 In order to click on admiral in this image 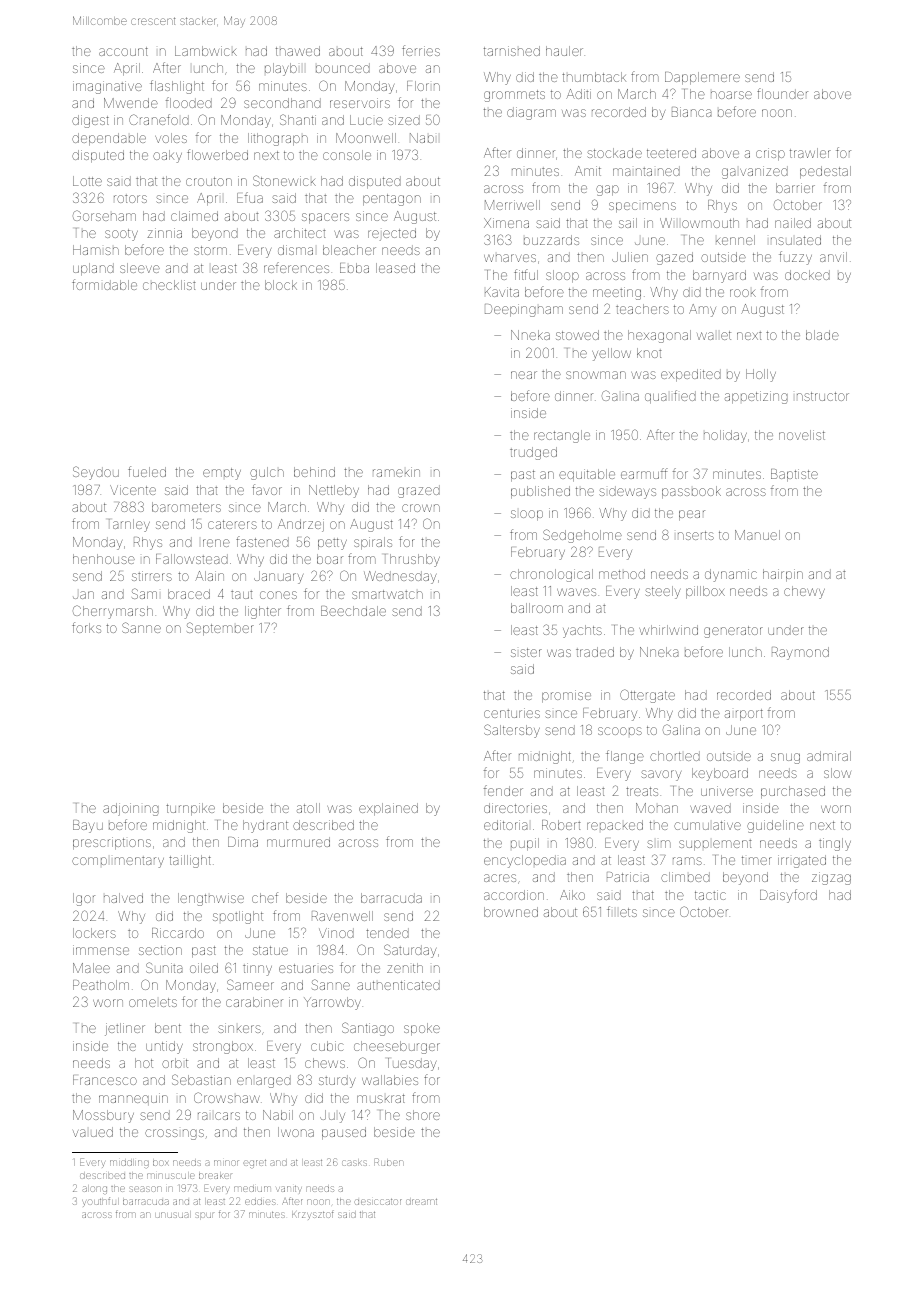, I will do `click(829, 756)`.
